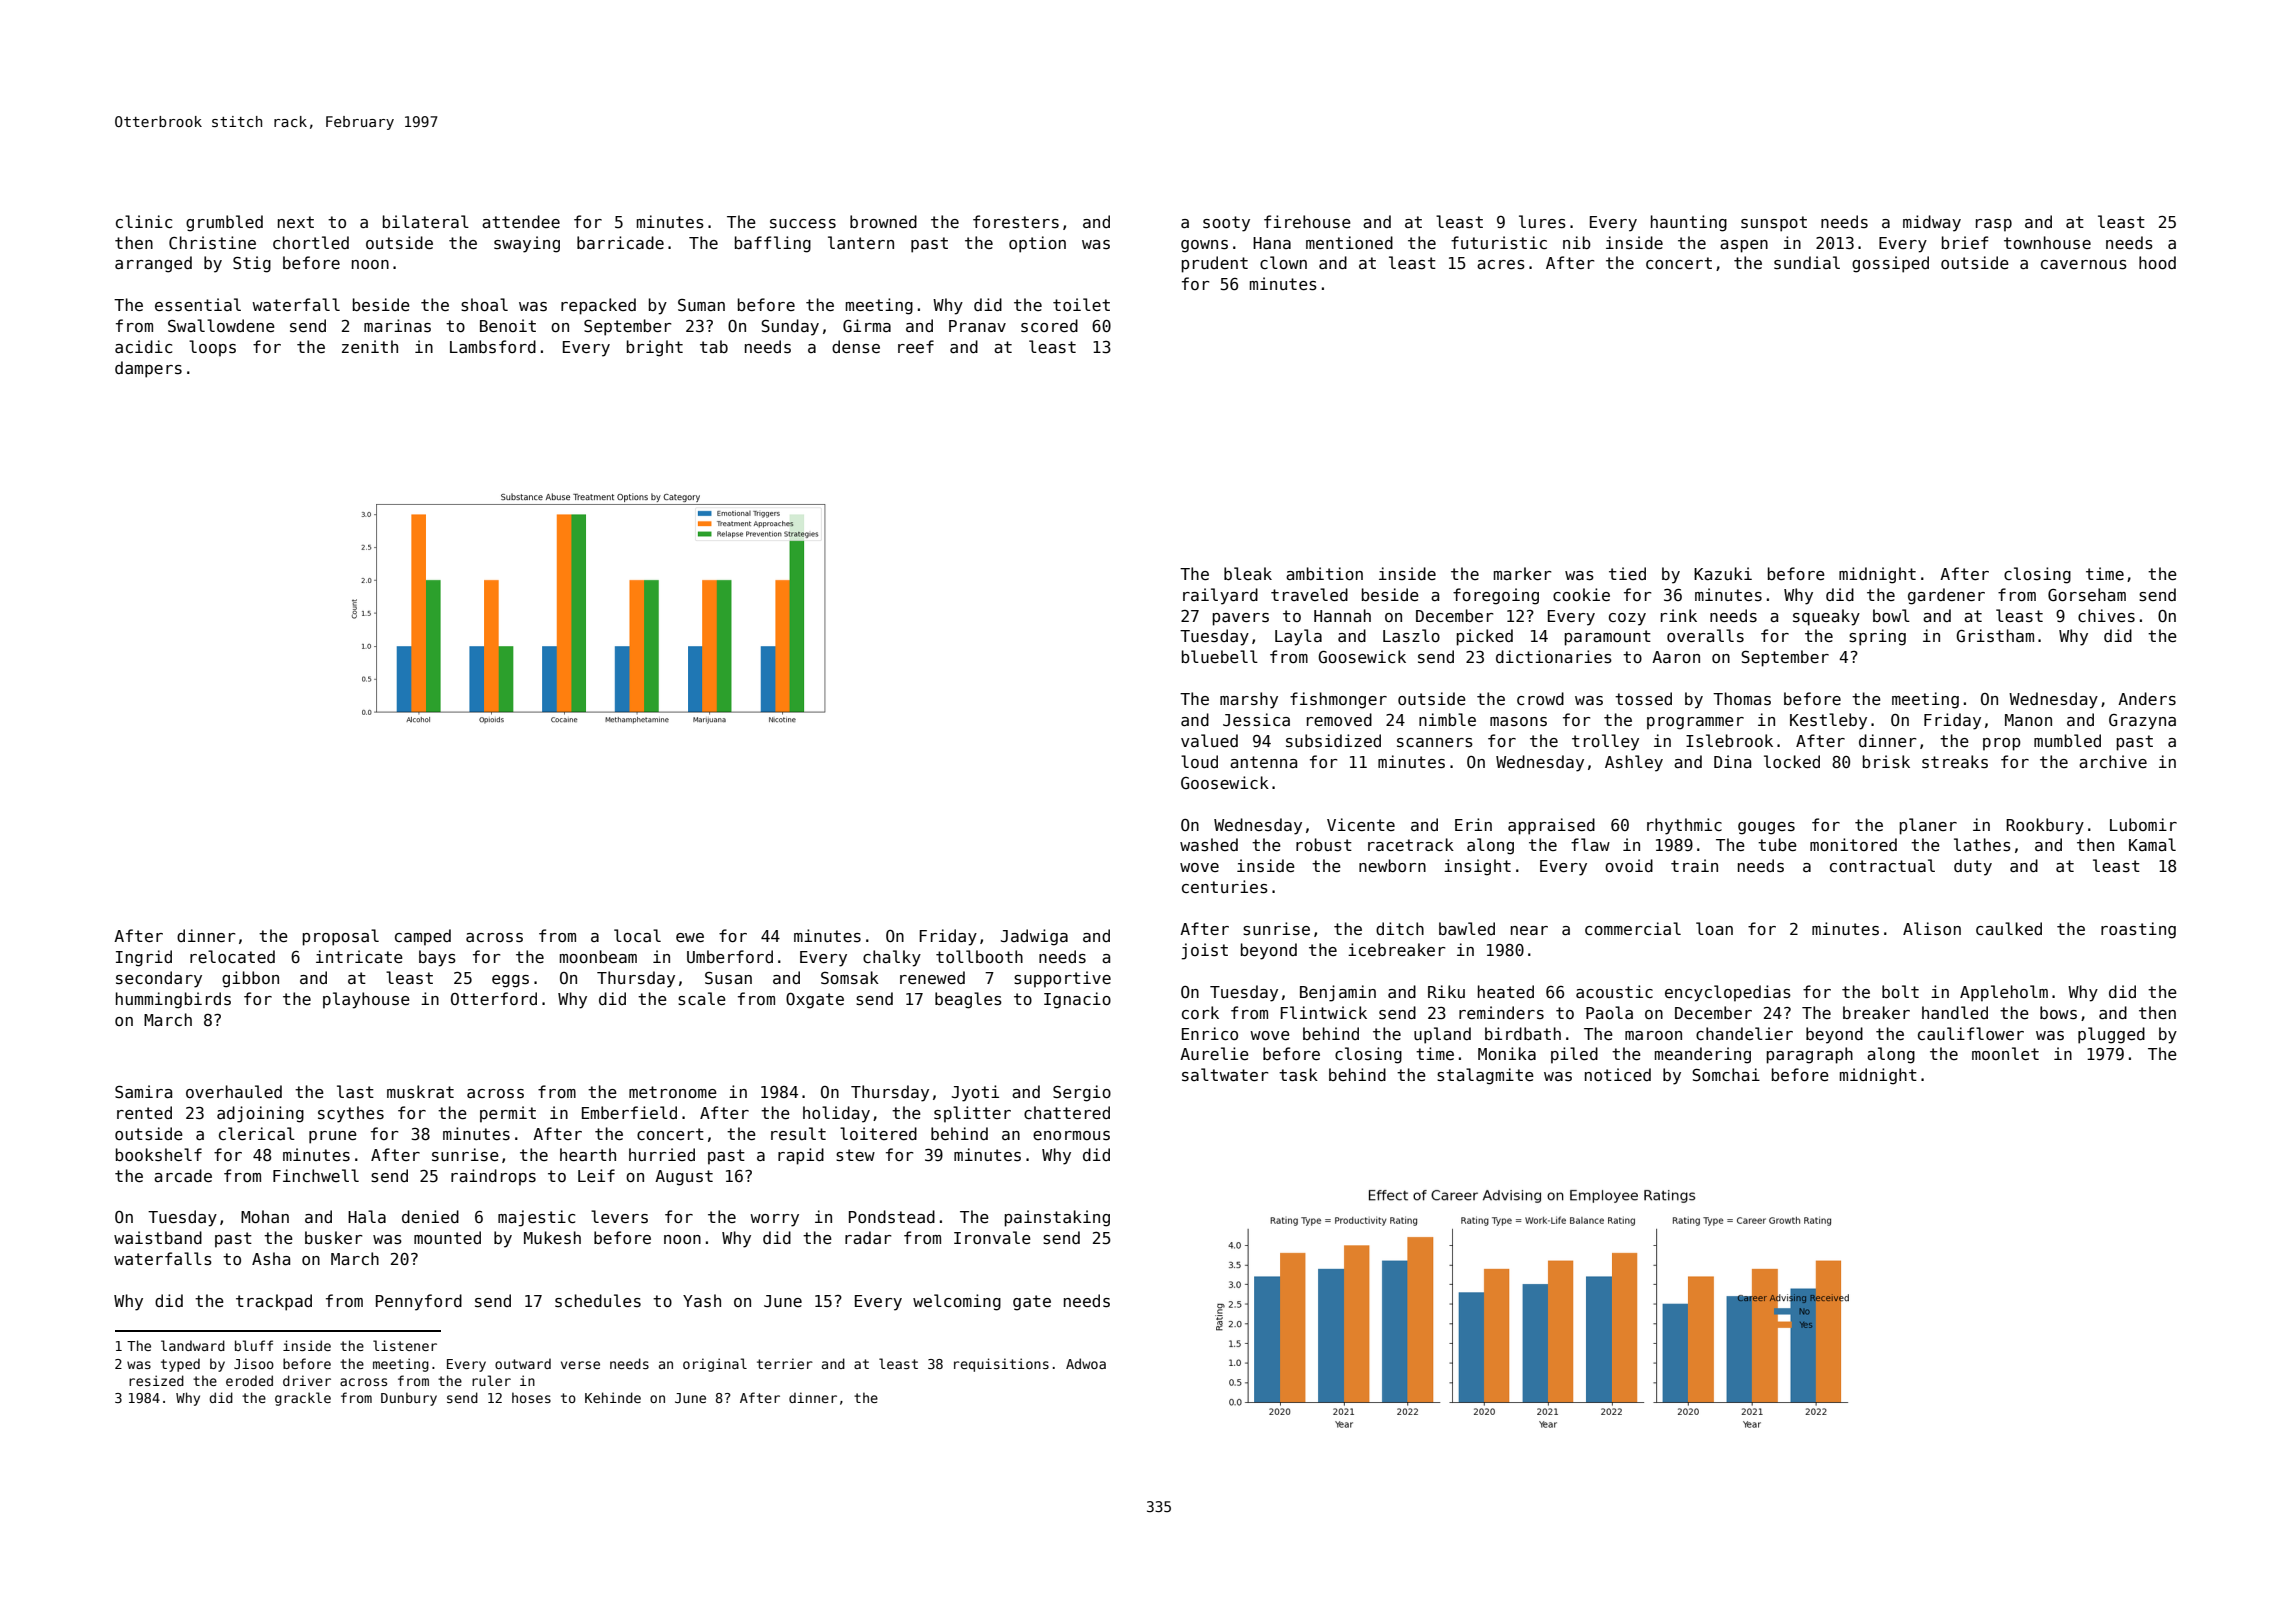 This document has width=2292, height=1620. I want to click on acidic, so click(143, 346).
